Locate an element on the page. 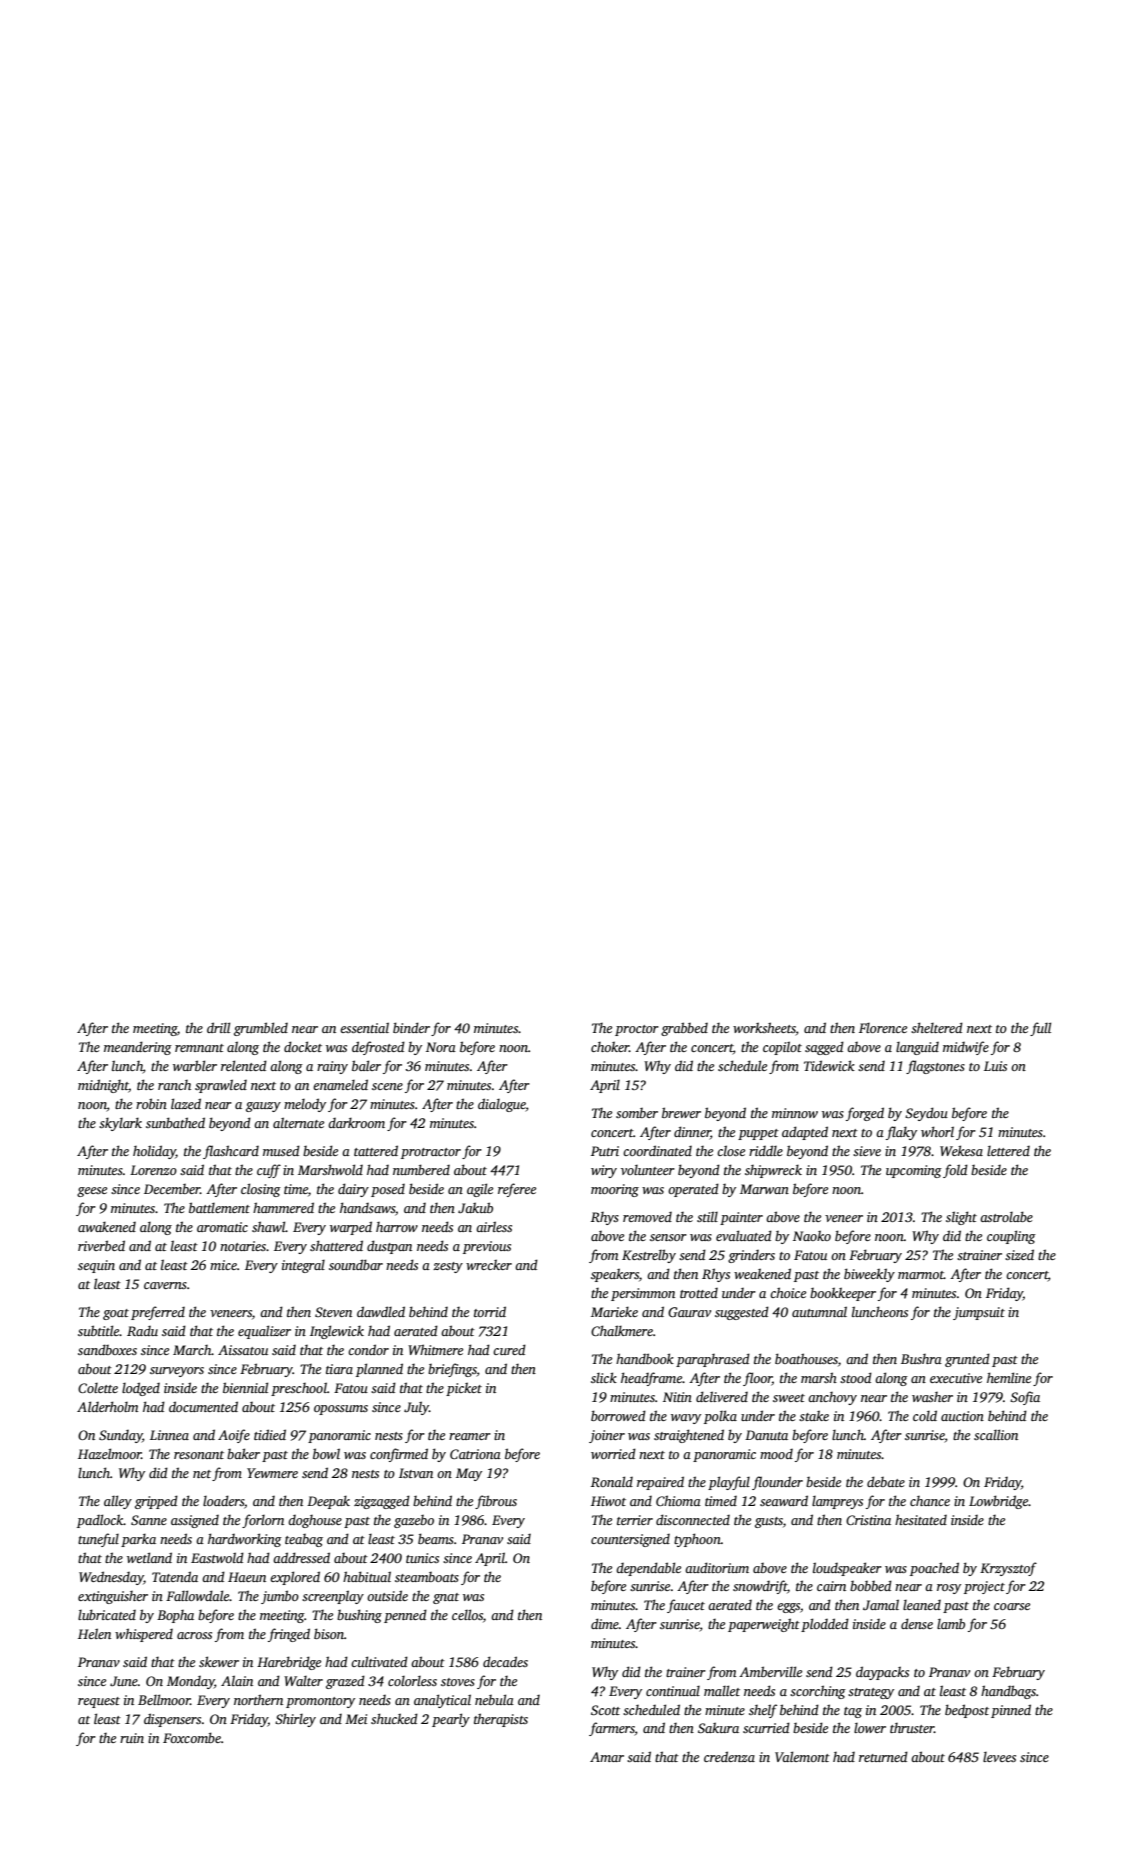 This document has width=1136, height=1871. ruin is located at coordinates (132, 1738).
